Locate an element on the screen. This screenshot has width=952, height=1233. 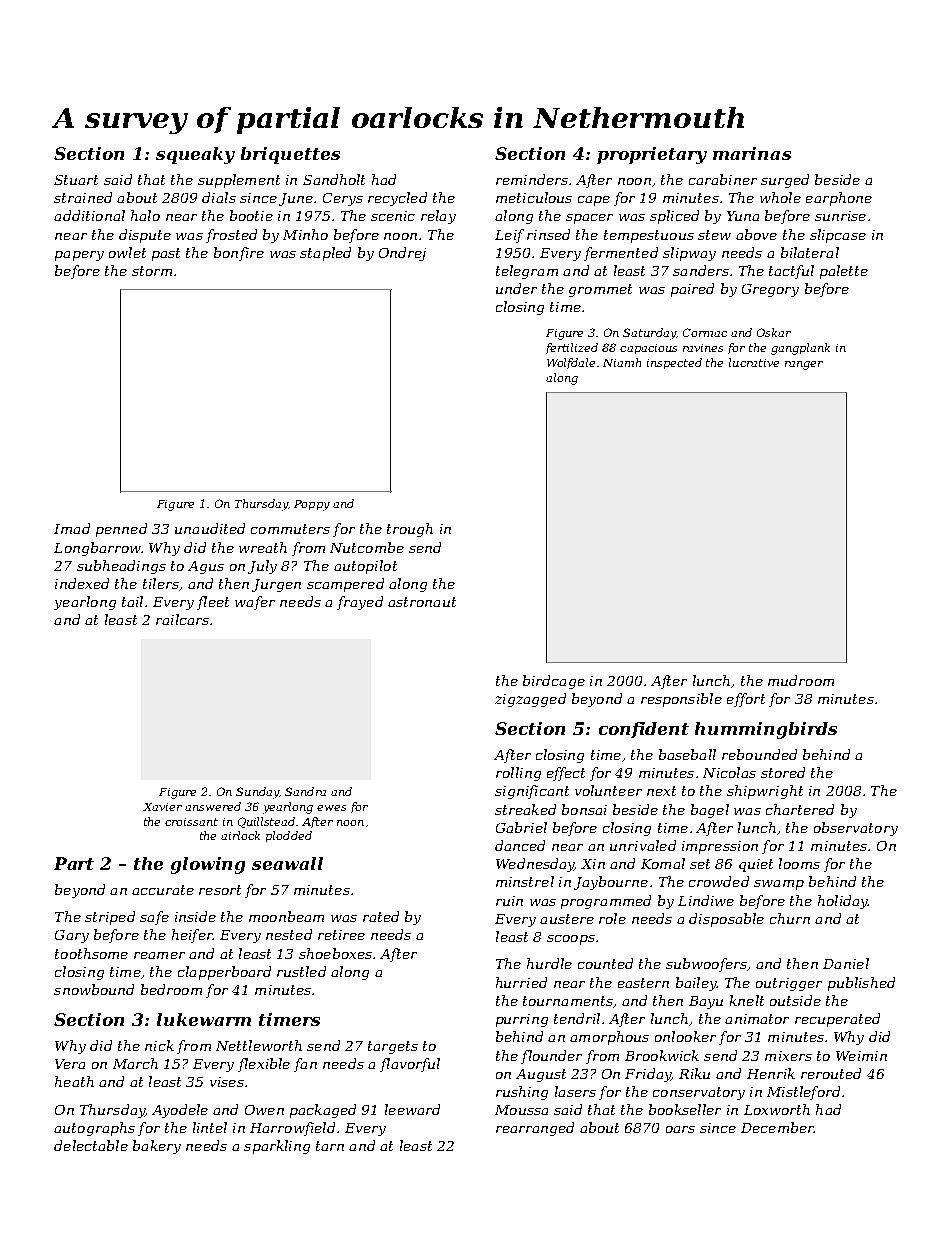
penned is located at coordinates (121, 530).
